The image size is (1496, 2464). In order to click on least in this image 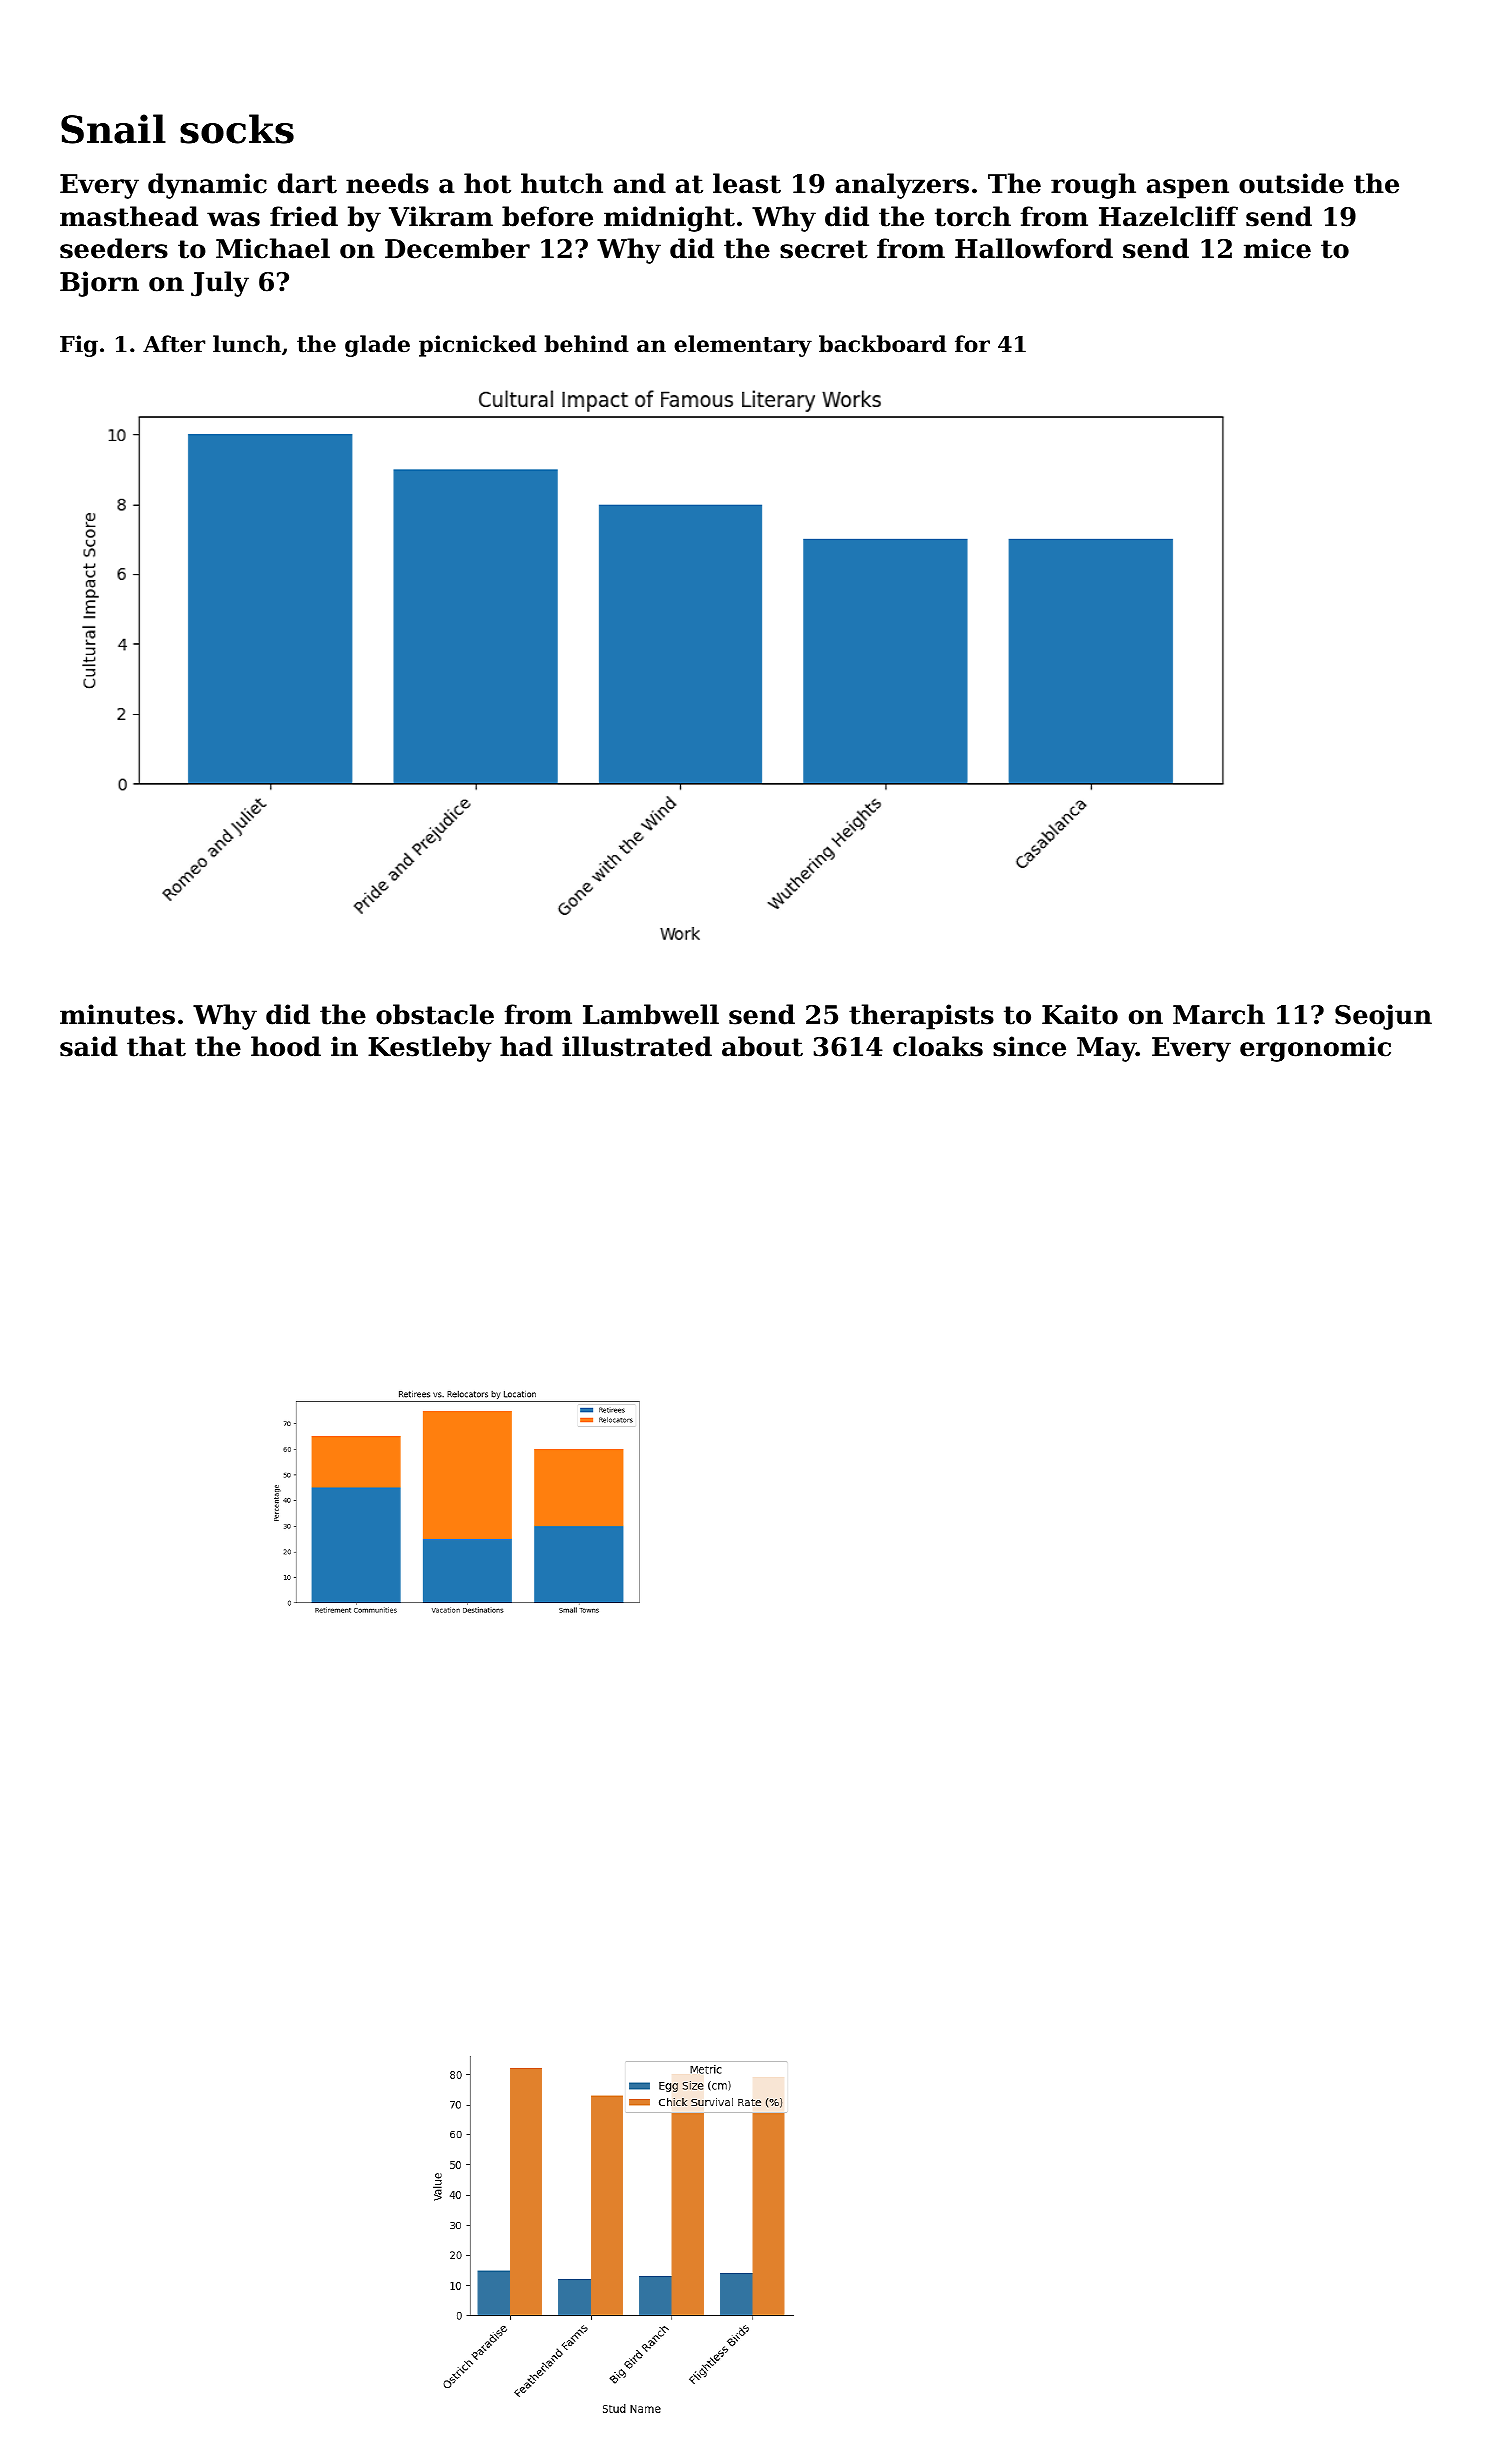, I will do `click(747, 183)`.
